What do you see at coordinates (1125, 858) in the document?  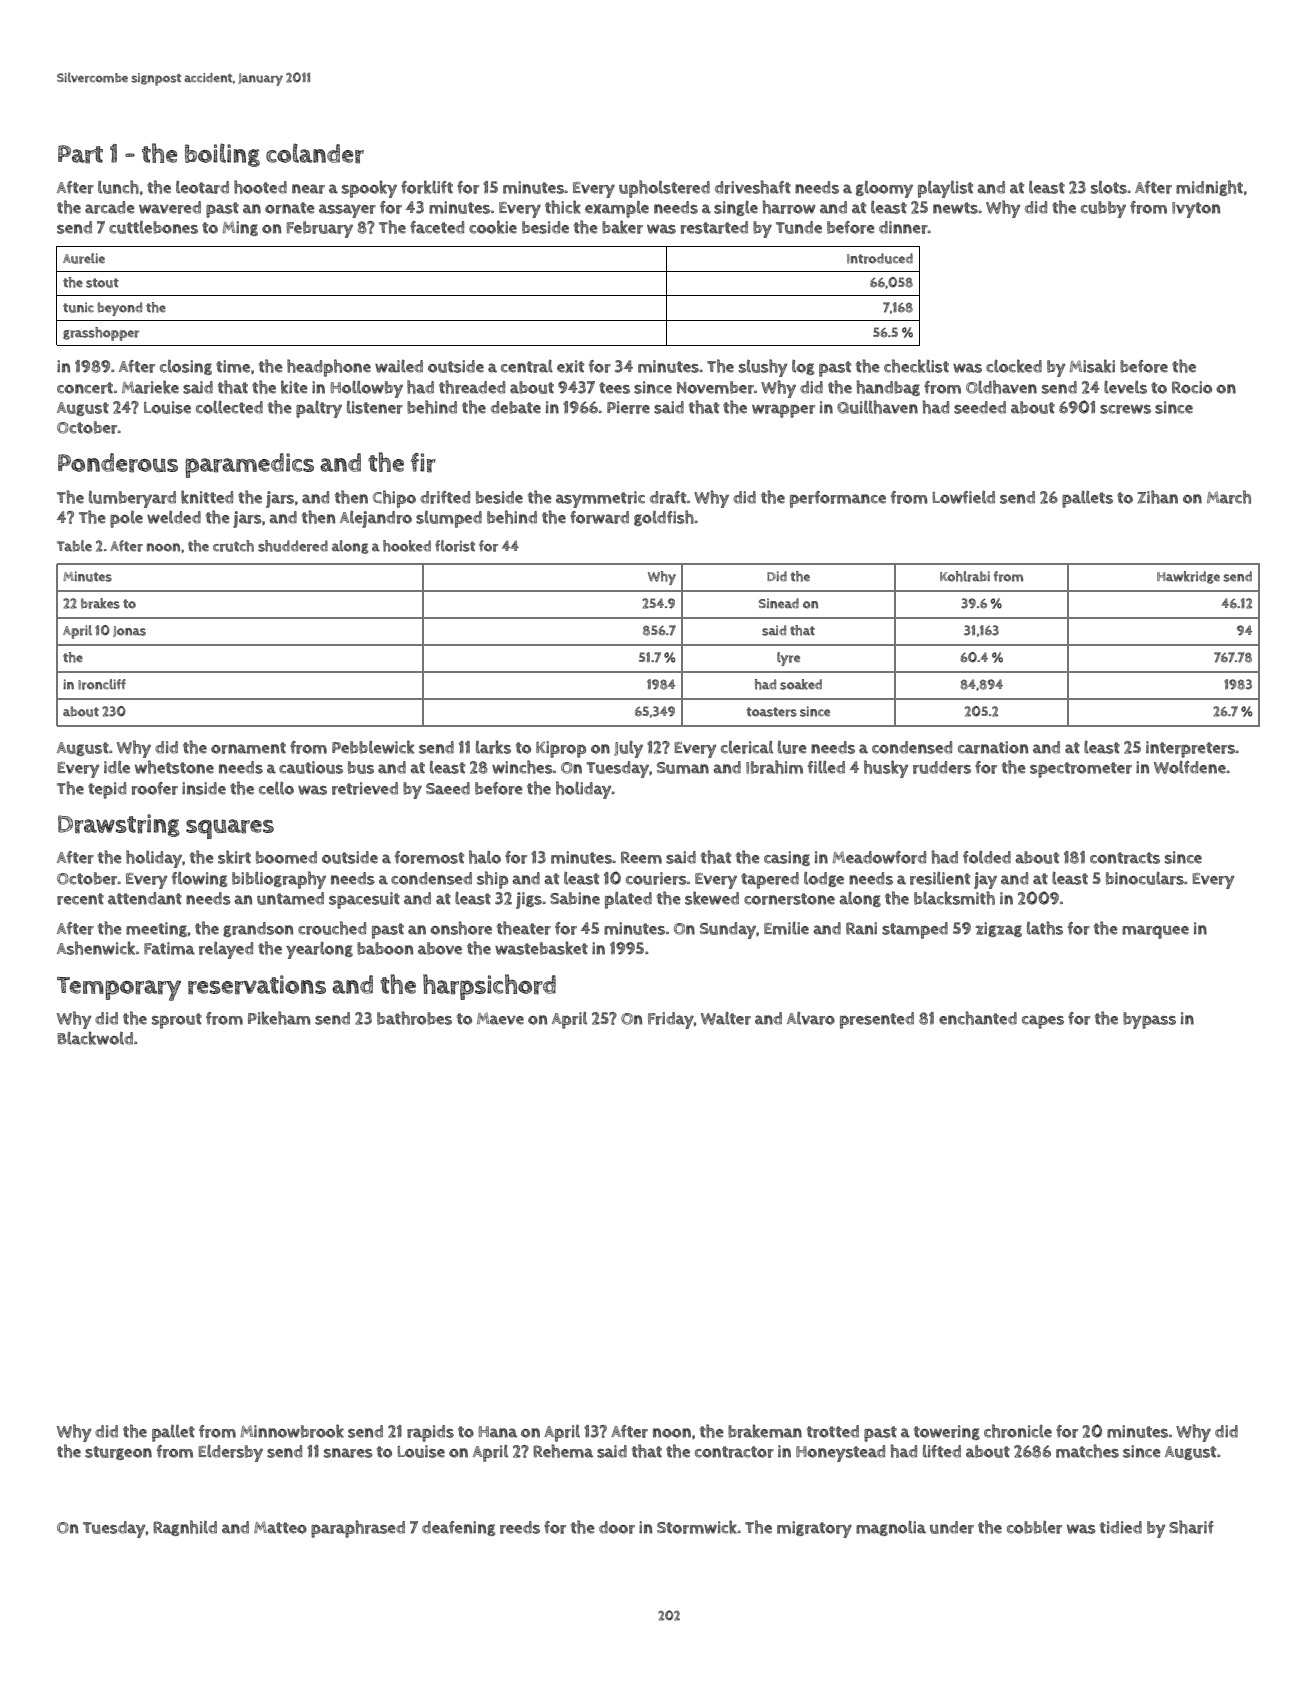 I see `contracts` at bounding box center [1125, 858].
